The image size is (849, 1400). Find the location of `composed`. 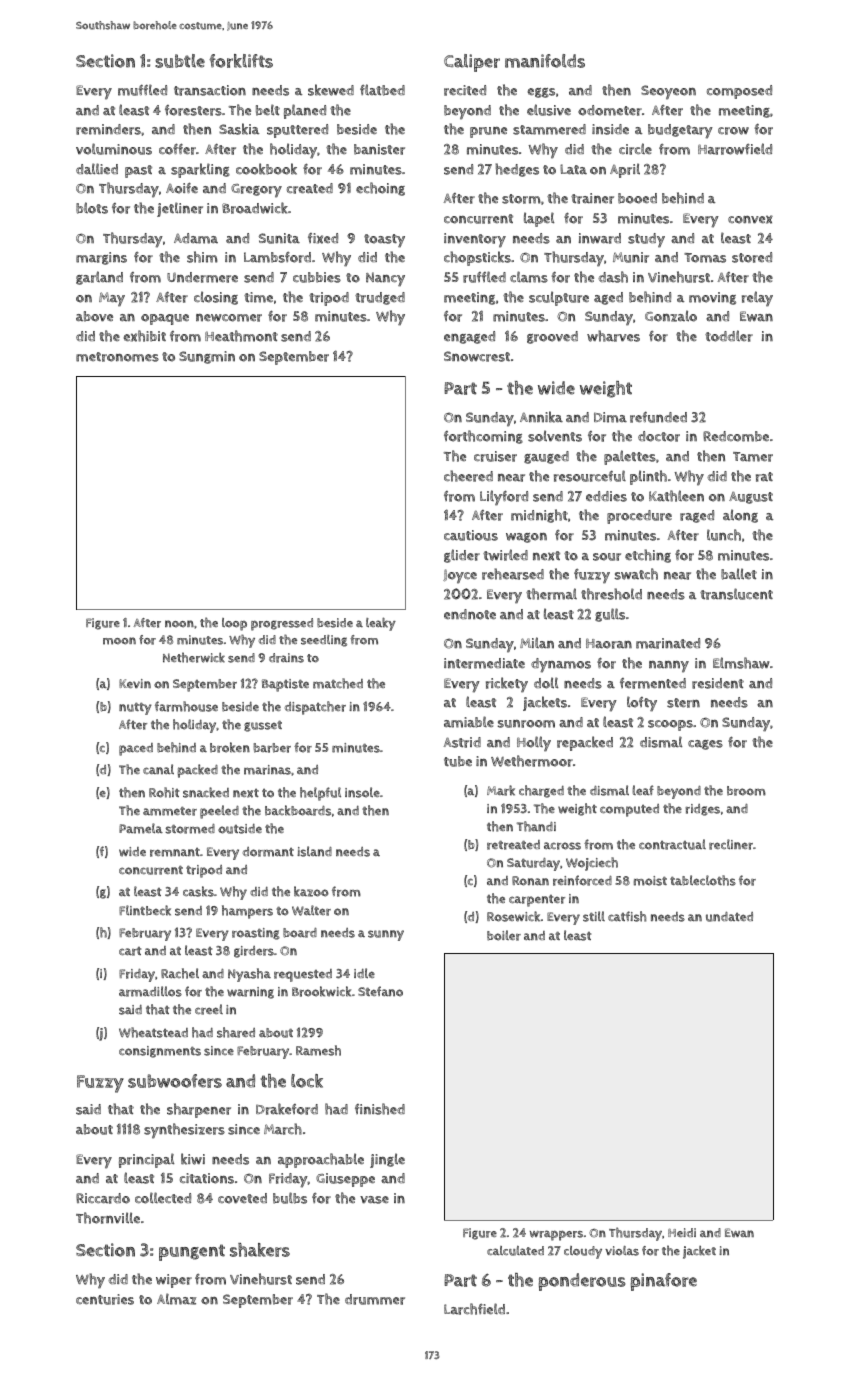

composed is located at coordinates (739, 92).
